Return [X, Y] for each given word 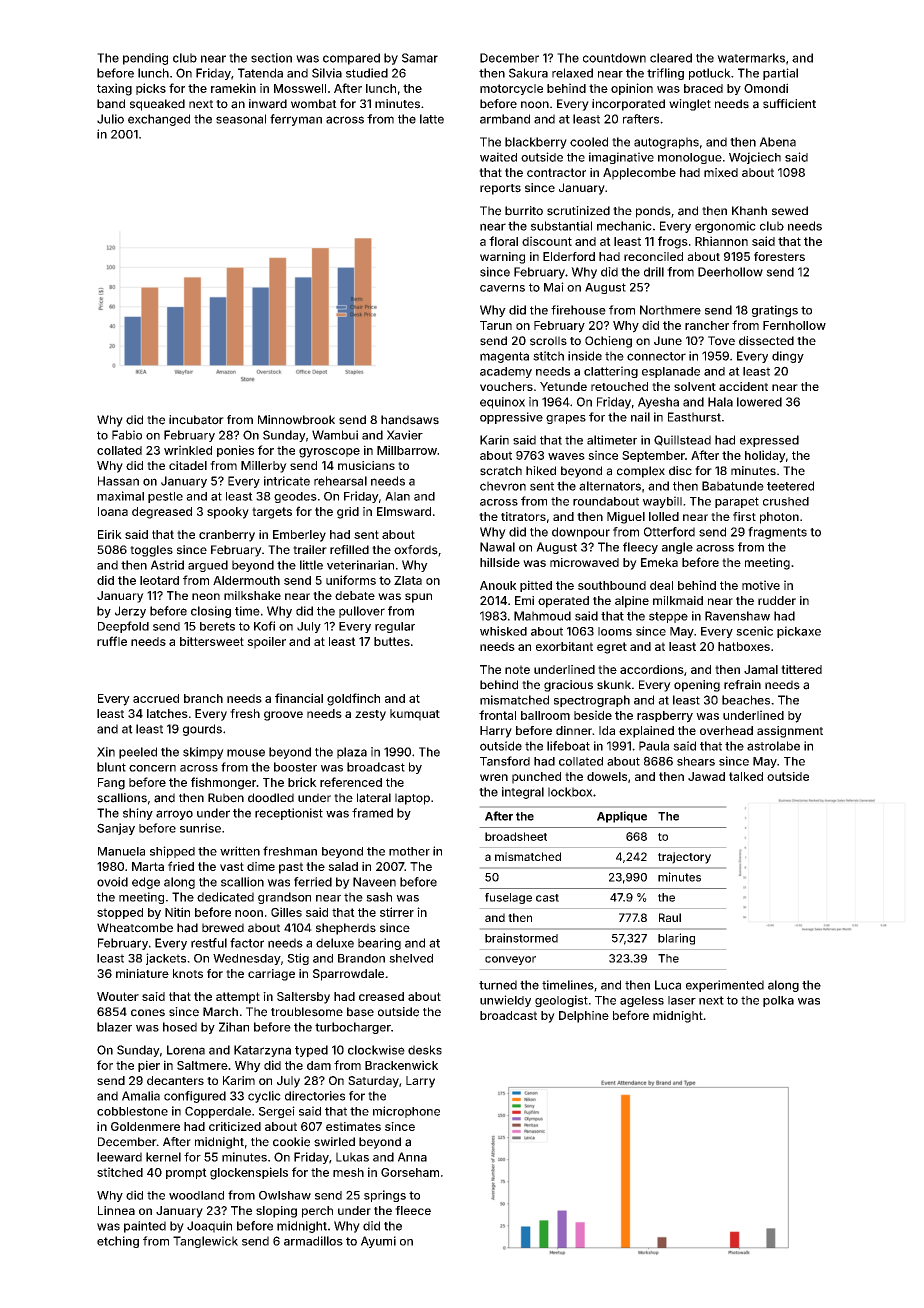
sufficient [789, 104]
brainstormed [521, 938]
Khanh [749, 211]
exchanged [159, 120]
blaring [676, 939]
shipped [172, 852]
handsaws [410, 420]
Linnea [116, 1210]
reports [500, 189]
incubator [196, 420]
